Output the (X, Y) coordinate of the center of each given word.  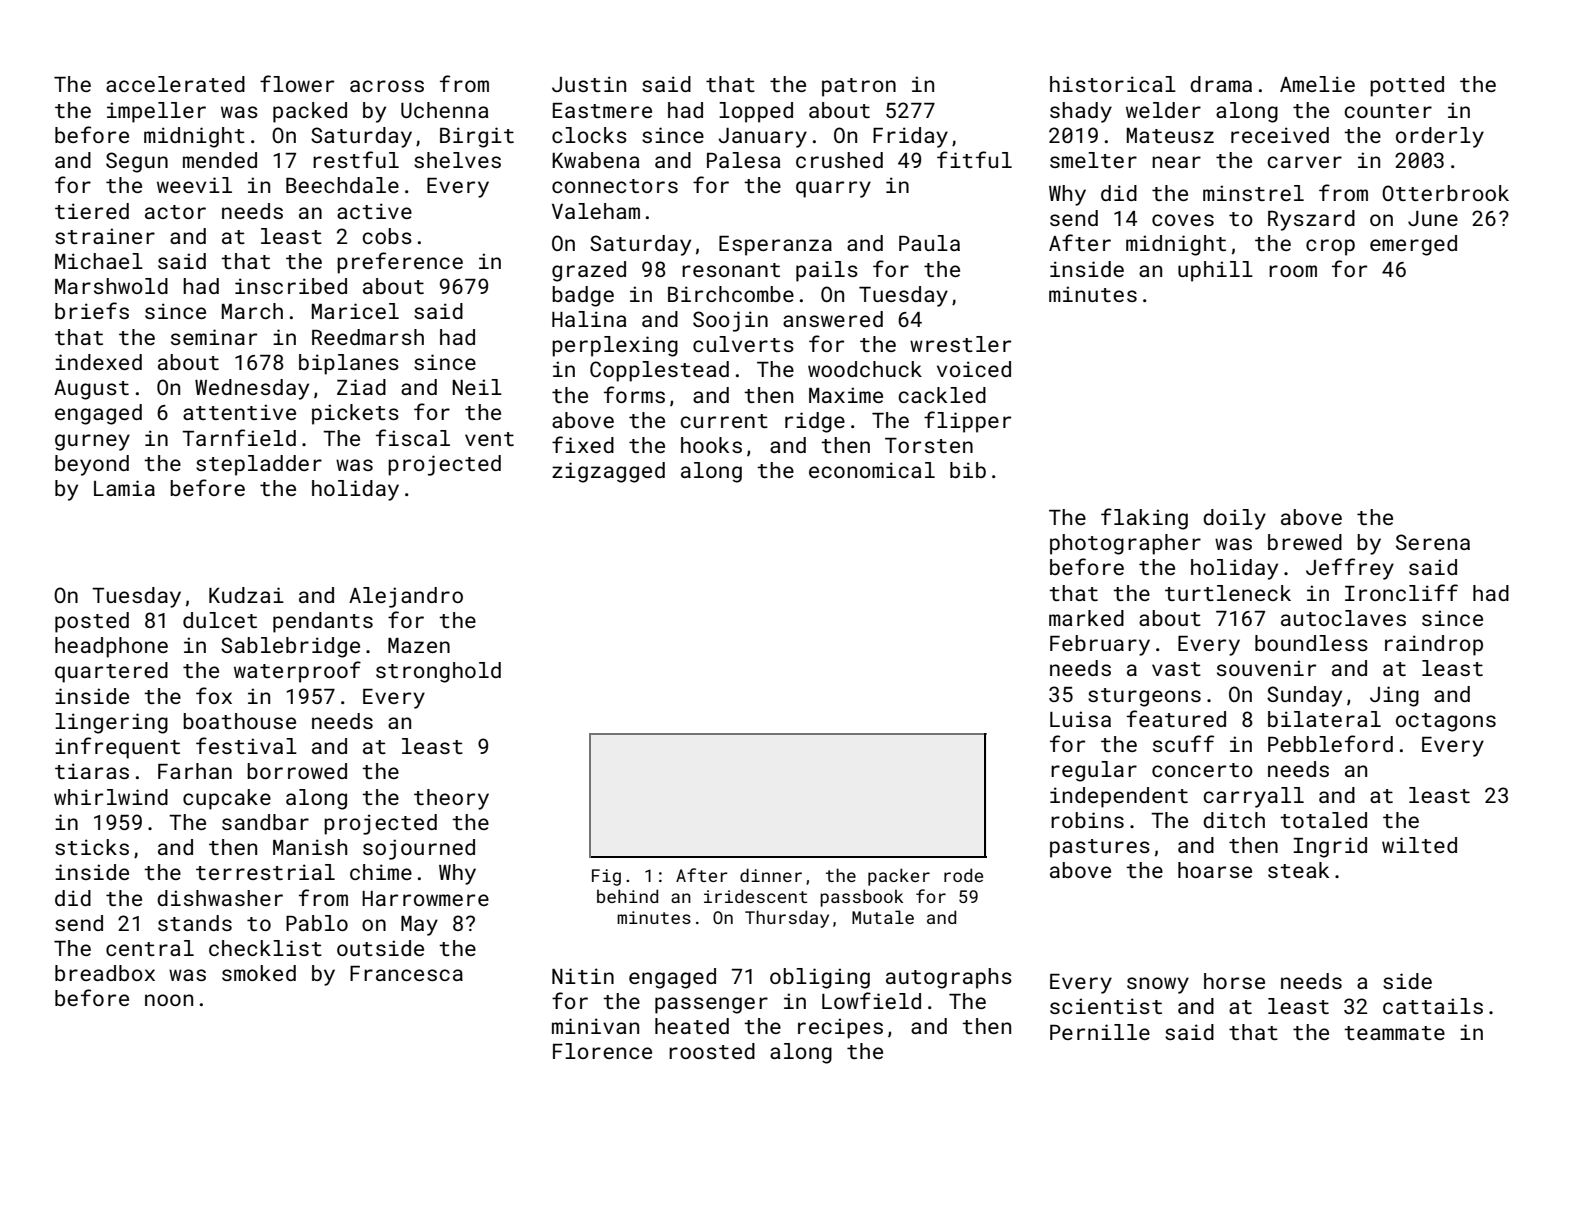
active (374, 211)
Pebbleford (1330, 743)
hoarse (1215, 870)
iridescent (755, 896)
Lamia (124, 488)
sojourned (419, 849)
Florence (602, 1051)
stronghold (438, 672)
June (1433, 218)
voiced (974, 369)
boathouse (239, 721)
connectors (615, 186)
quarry (833, 189)
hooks (711, 445)
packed (310, 112)
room (1293, 271)
